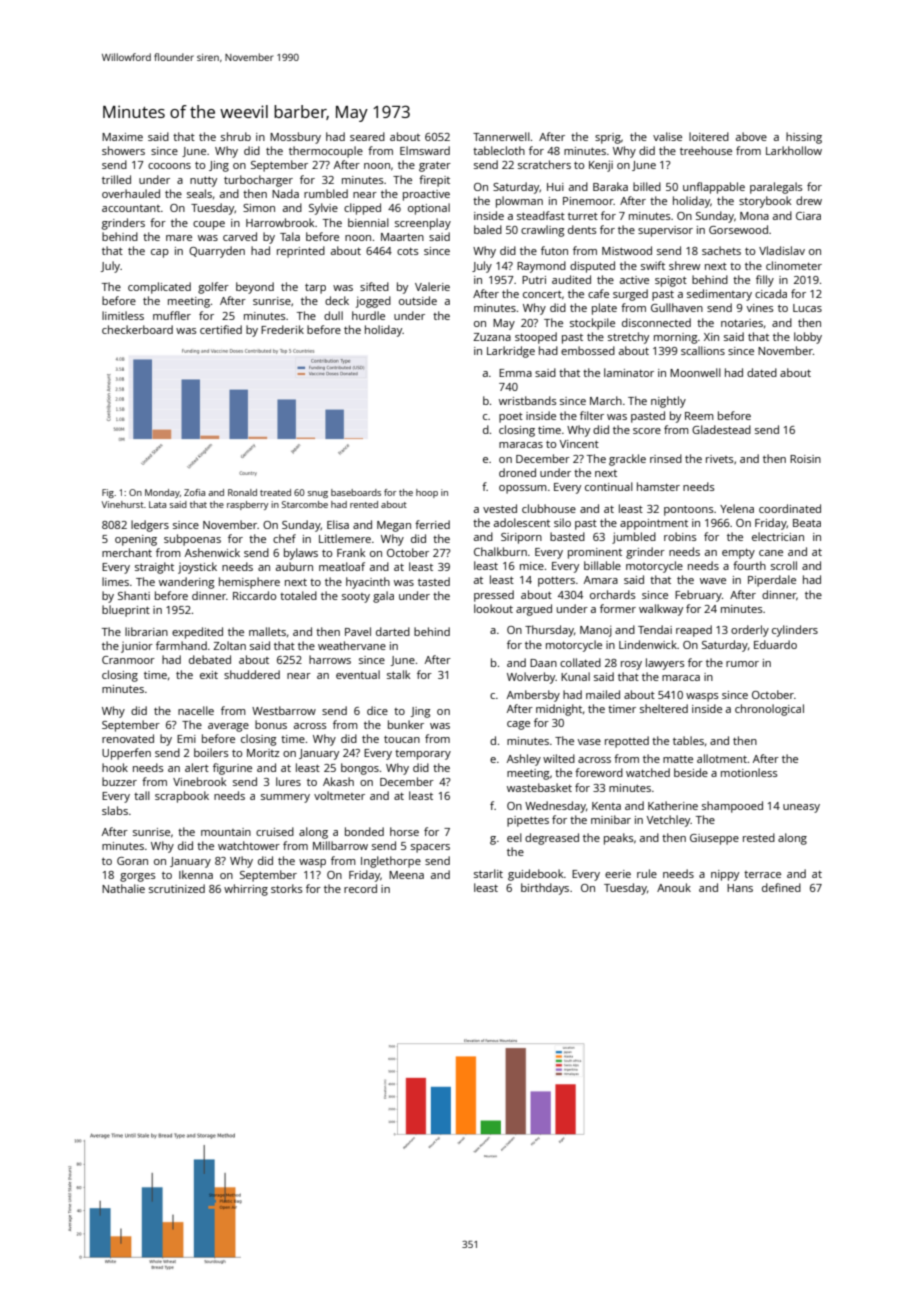  I want to click on tasted, so click(434, 581).
